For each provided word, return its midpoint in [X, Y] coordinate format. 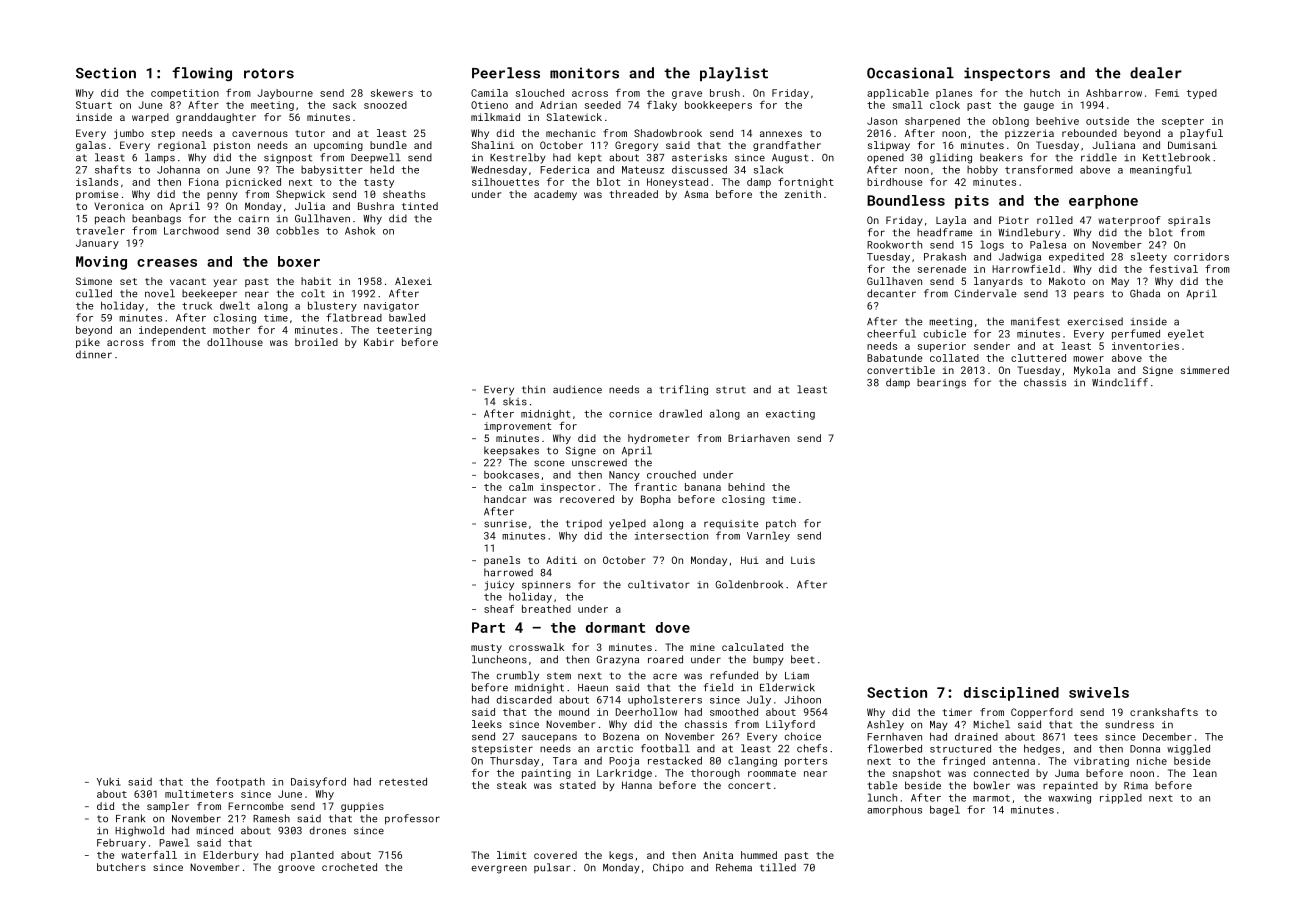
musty [486, 648]
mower [1088, 359]
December [1167, 737]
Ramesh [271, 818]
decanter [891, 293]
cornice [630, 414]
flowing [202, 74]
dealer [1156, 73]
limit [512, 855]
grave [687, 95]
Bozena [621, 737]
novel [160, 293]
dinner [94, 354]
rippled [1121, 798]
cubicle [945, 333]
